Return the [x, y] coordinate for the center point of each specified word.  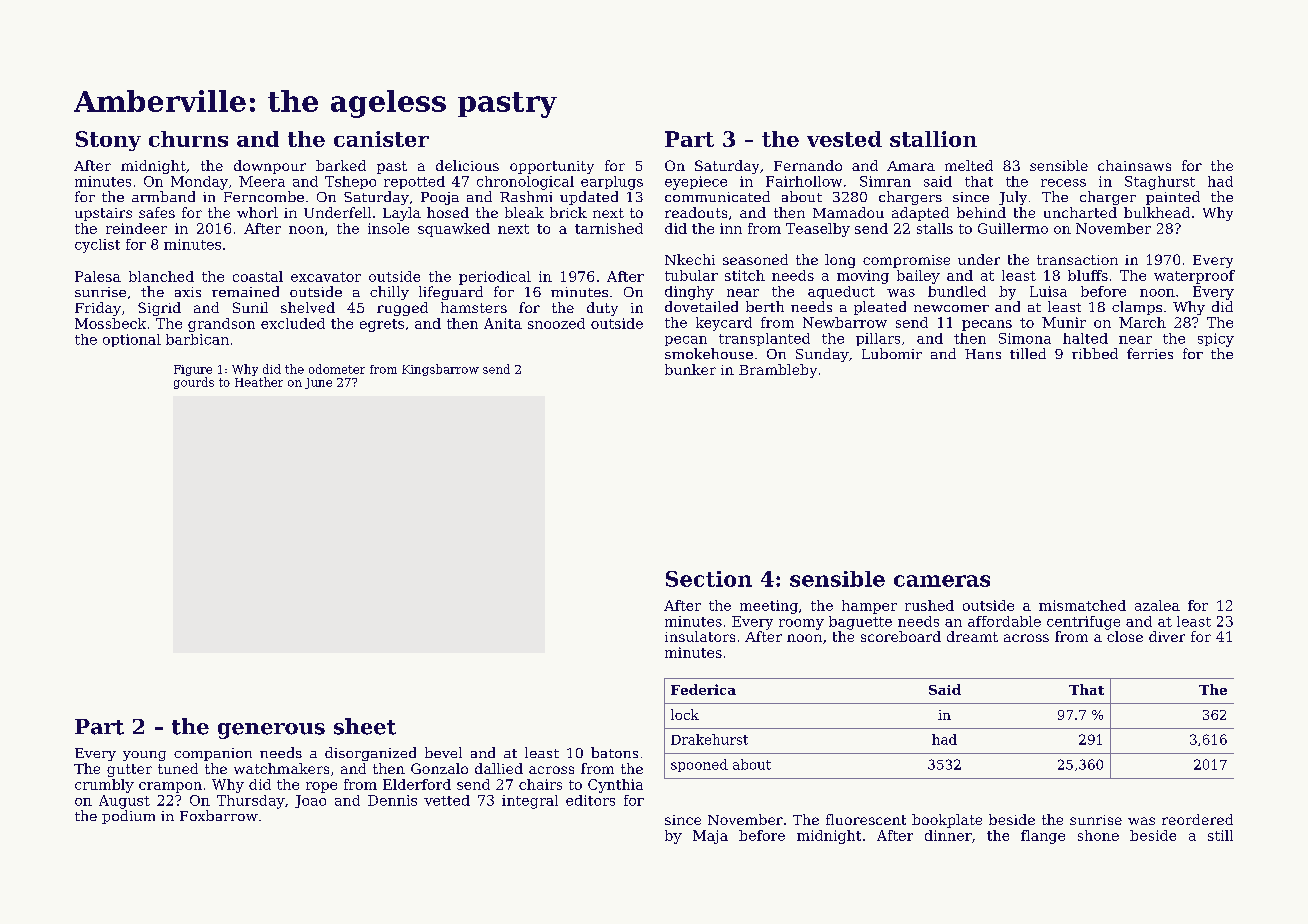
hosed [448, 212]
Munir [1064, 322]
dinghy [689, 293]
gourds [194, 383]
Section [709, 579]
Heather [259, 382]
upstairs [103, 214]
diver [1167, 636]
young [144, 756]
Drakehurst [709, 739]
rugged [402, 309]
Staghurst [1160, 183]
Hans [983, 354]
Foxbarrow [219, 815]
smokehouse [709, 353]
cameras [942, 581]
